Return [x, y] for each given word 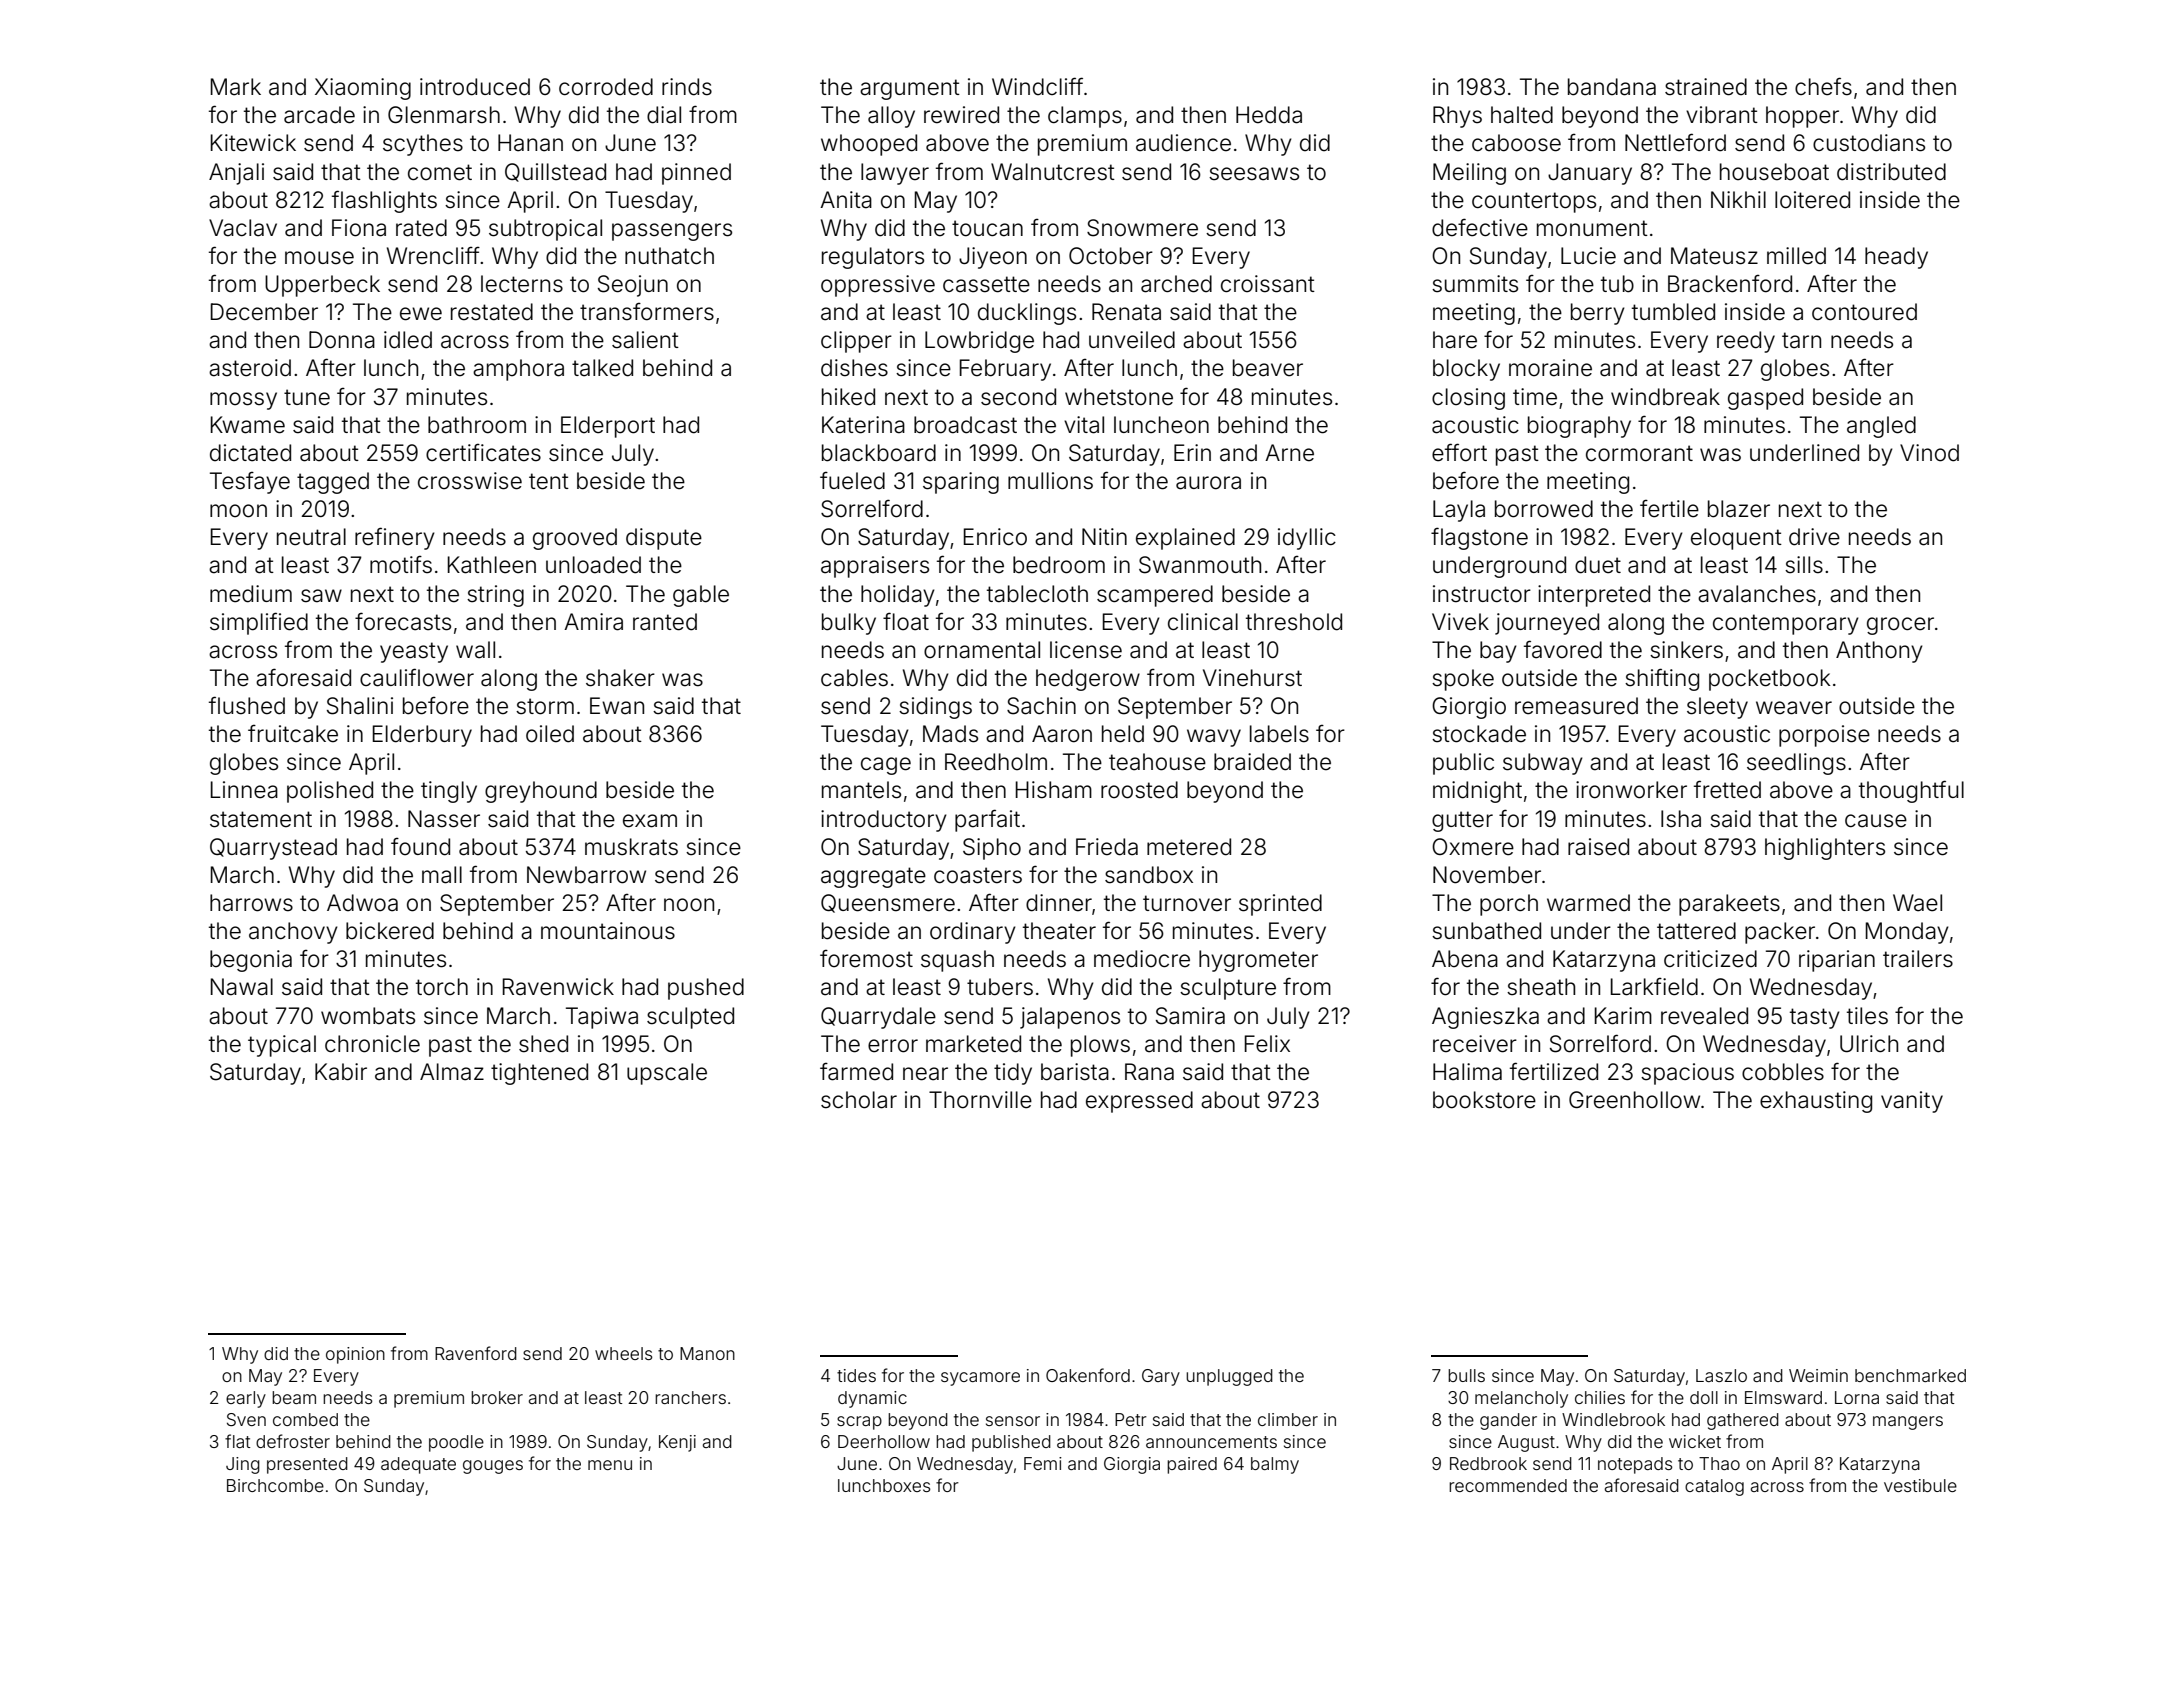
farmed [856, 1072]
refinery [395, 538]
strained [1706, 87]
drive [1814, 537]
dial [664, 115]
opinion [355, 1355]
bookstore [1484, 1100]
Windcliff [1037, 86]
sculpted [690, 1018]
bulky [849, 624]
